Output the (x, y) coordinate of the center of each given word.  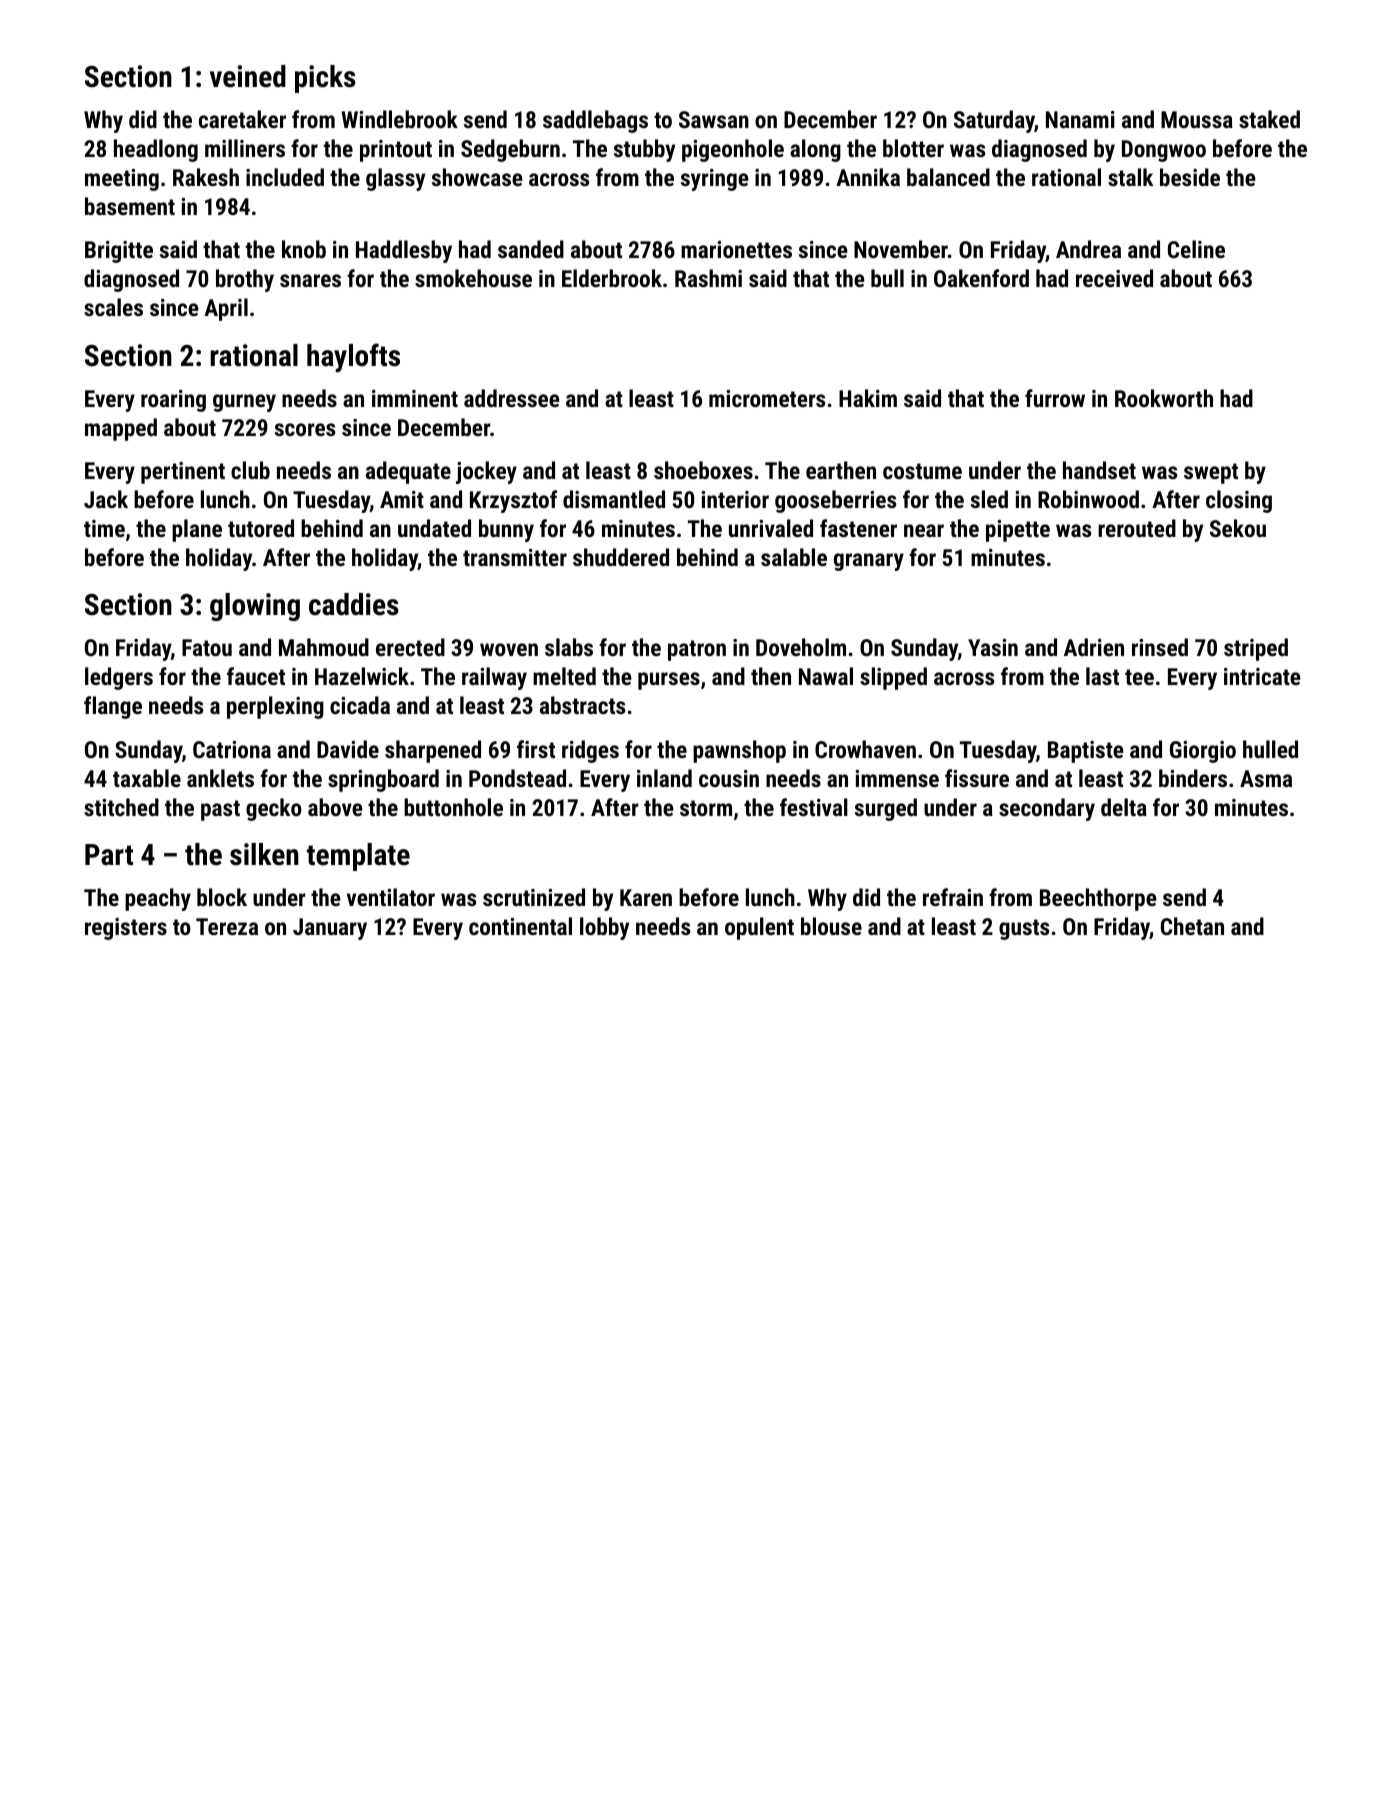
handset (1099, 470)
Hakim (868, 398)
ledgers (119, 678)
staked (1269, 119)
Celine (1196, 249)
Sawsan (714, 119)
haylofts (353, 358)
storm (706, 808)
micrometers (767, 398)
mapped (121, 429)
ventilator (391, 897)
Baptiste (1086, 752)
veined (248, 76)
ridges (590, 751)
